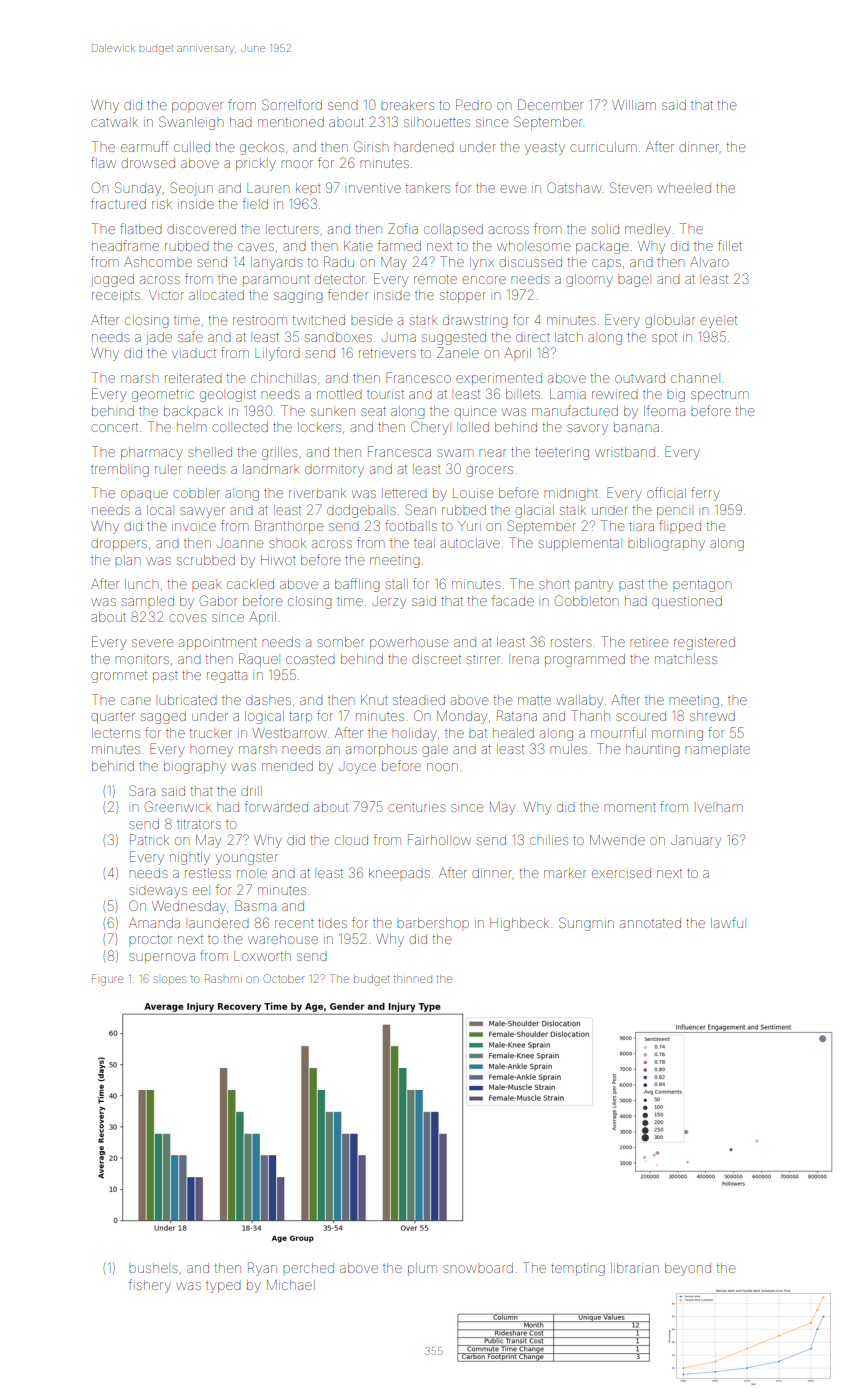  What do you see at coordinates (630, 187) in the screenshot?
I see `Steven` at bounding box center [630, 187].
